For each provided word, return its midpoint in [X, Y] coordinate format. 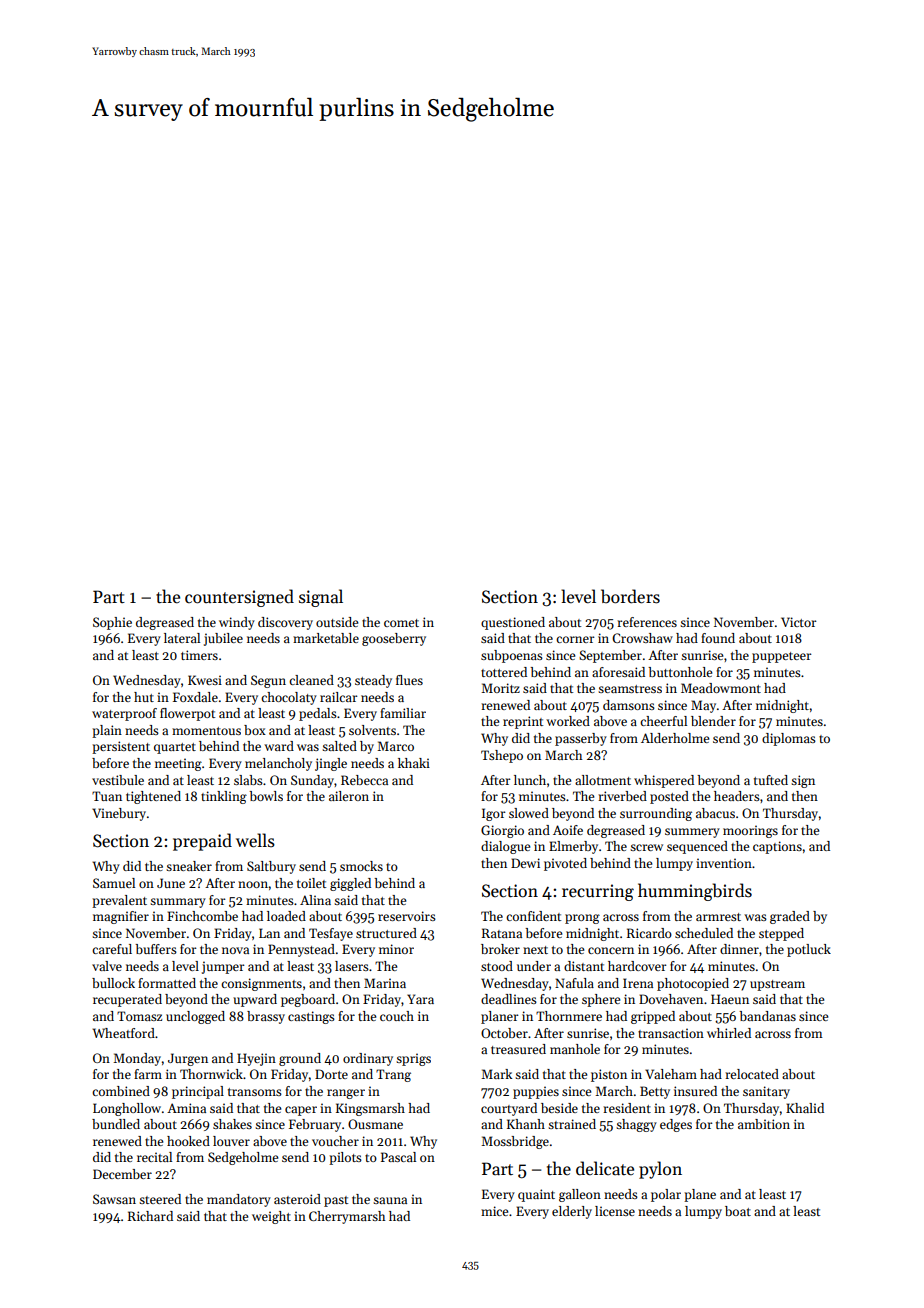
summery [692, 833]
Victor [799, 622]
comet [401, 623]
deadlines [509, 999]
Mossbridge [515, 1142]
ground [300, 1059]
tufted [771, 780]
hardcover [637, 966]
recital [154, 1157]
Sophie [112, 623]
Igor [494, 814]
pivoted [565, 864]
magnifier [121, 917]
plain [107, 731]
